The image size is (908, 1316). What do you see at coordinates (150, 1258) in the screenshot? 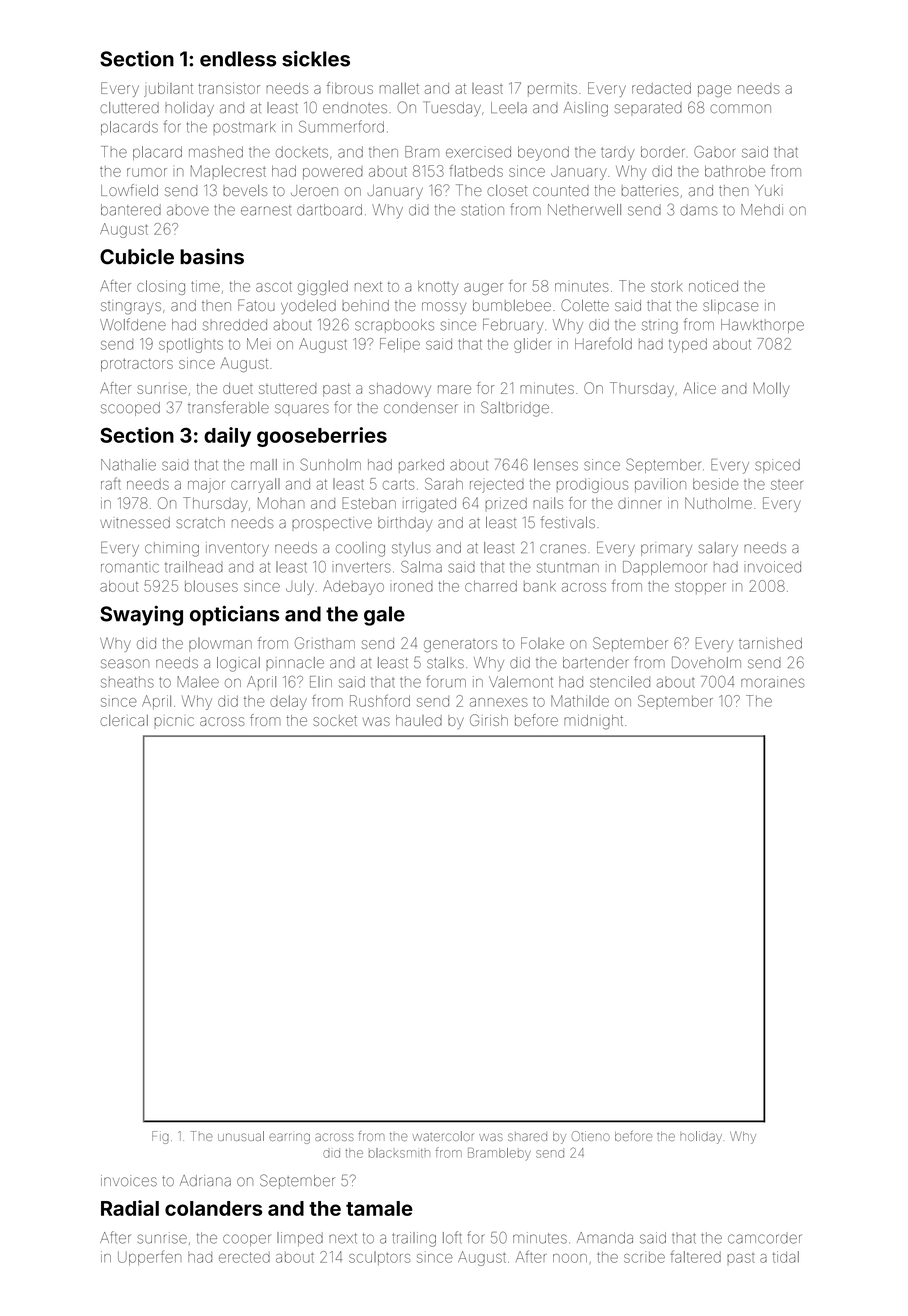
I see `Upperfen` at bounding box center [150, 1258].
